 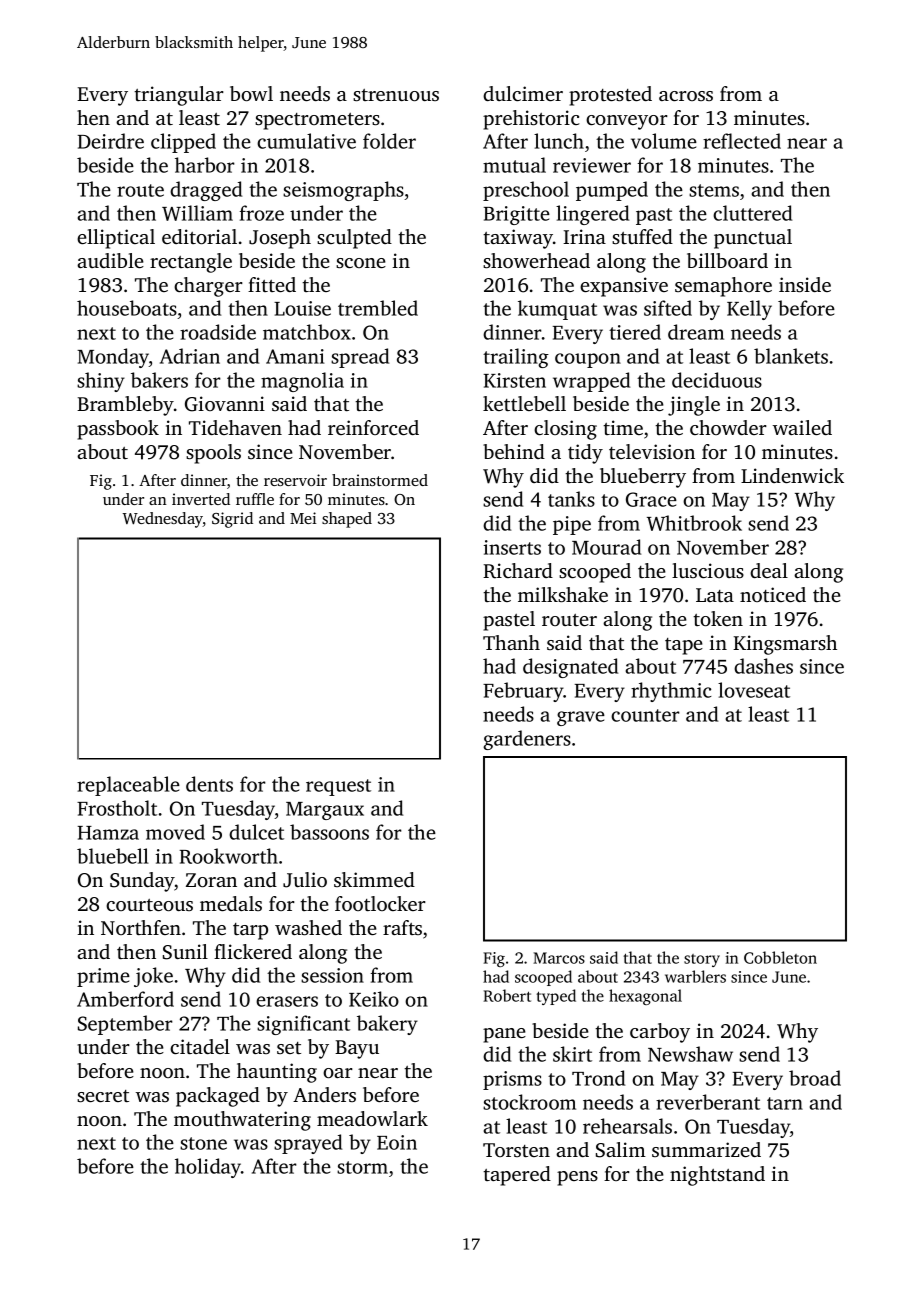 I want to click on trailing, so click(x=516, y=358).
